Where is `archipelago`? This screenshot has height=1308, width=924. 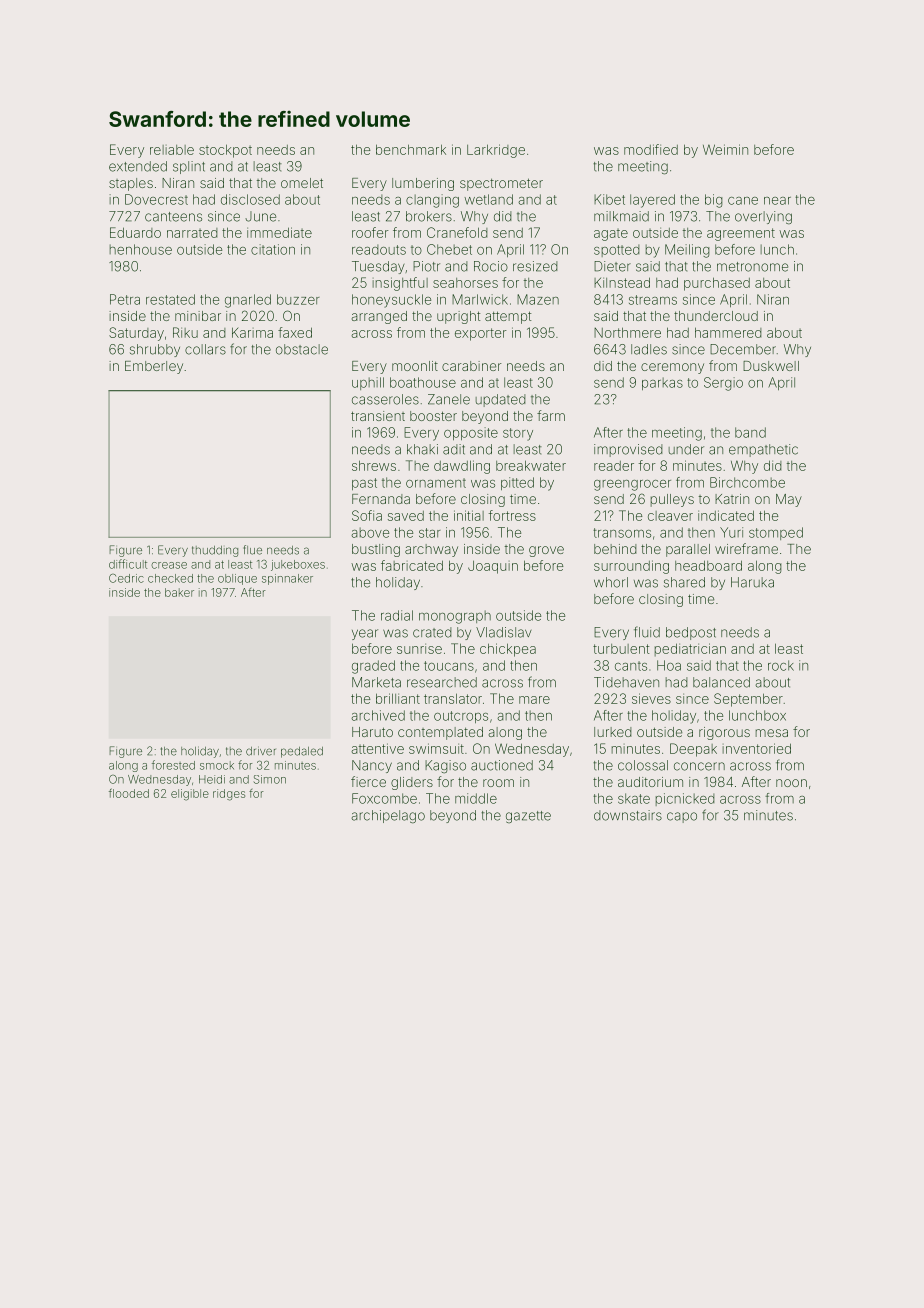
archipelago is located at coordinates (388, 816).
